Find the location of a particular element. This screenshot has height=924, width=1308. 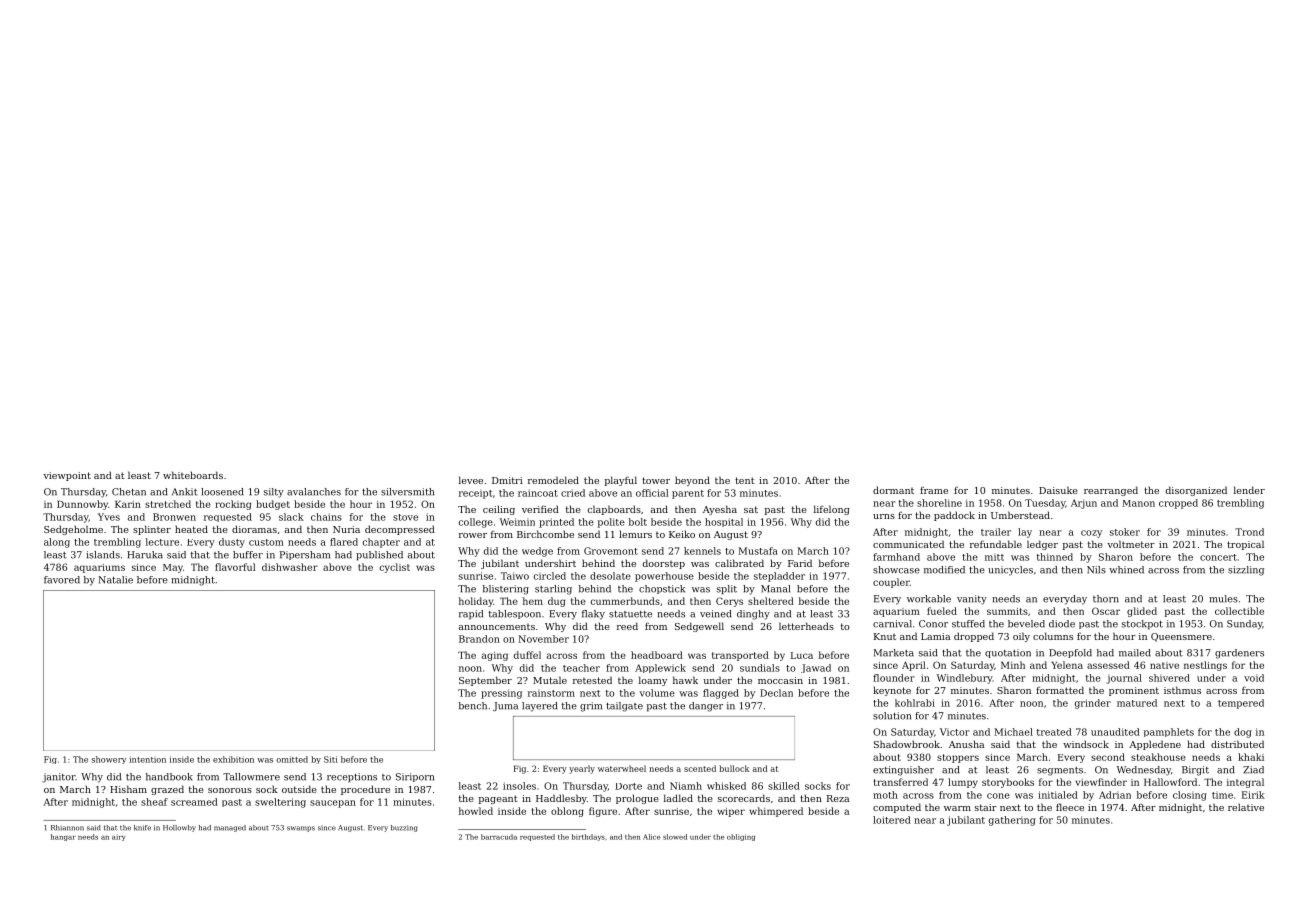

receptions is located at coordinates (352, 778).
